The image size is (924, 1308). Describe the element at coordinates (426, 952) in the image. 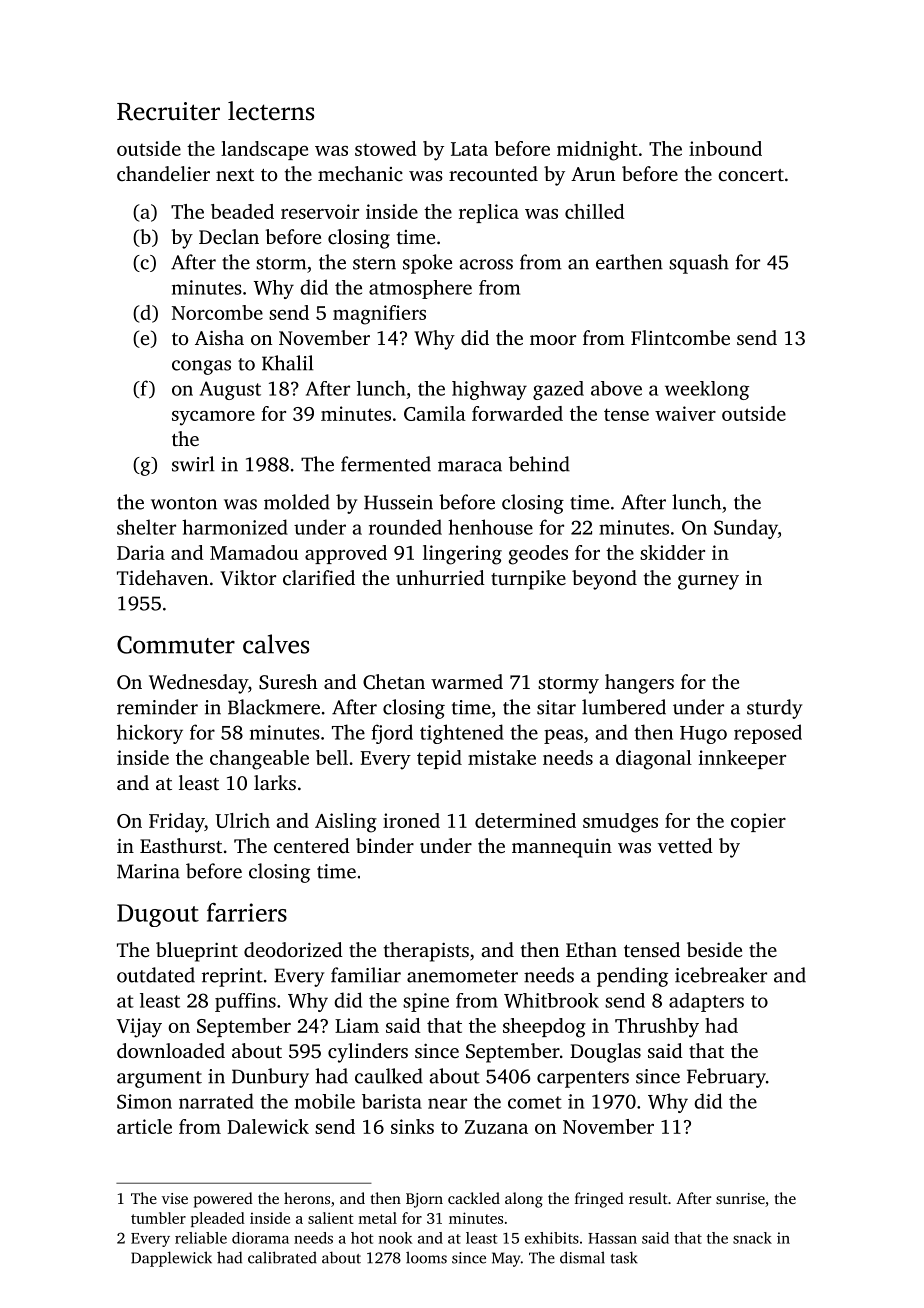

I see `therapists` at that location.
